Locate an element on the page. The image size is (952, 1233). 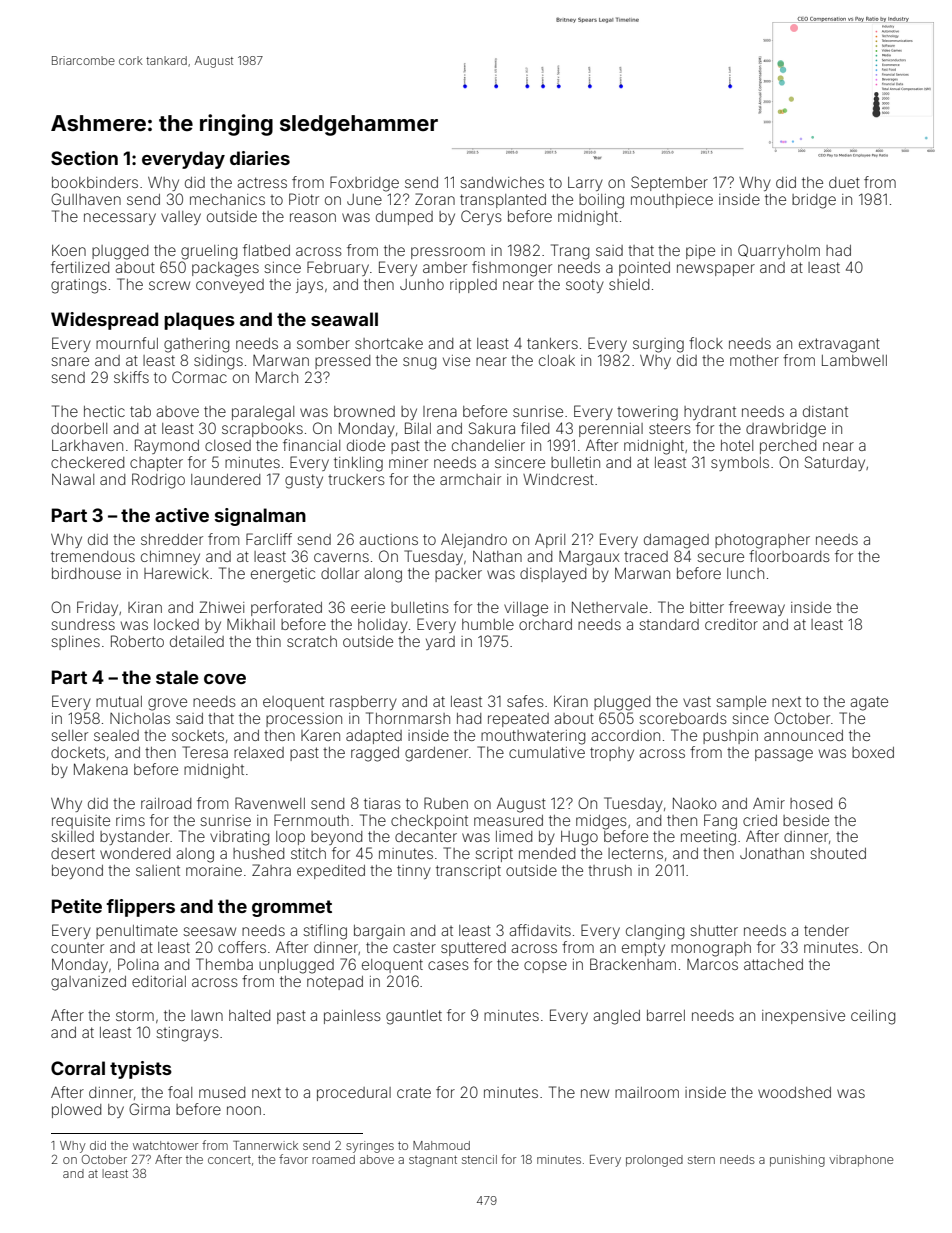
pipe is located at coordinates (700, 252).
